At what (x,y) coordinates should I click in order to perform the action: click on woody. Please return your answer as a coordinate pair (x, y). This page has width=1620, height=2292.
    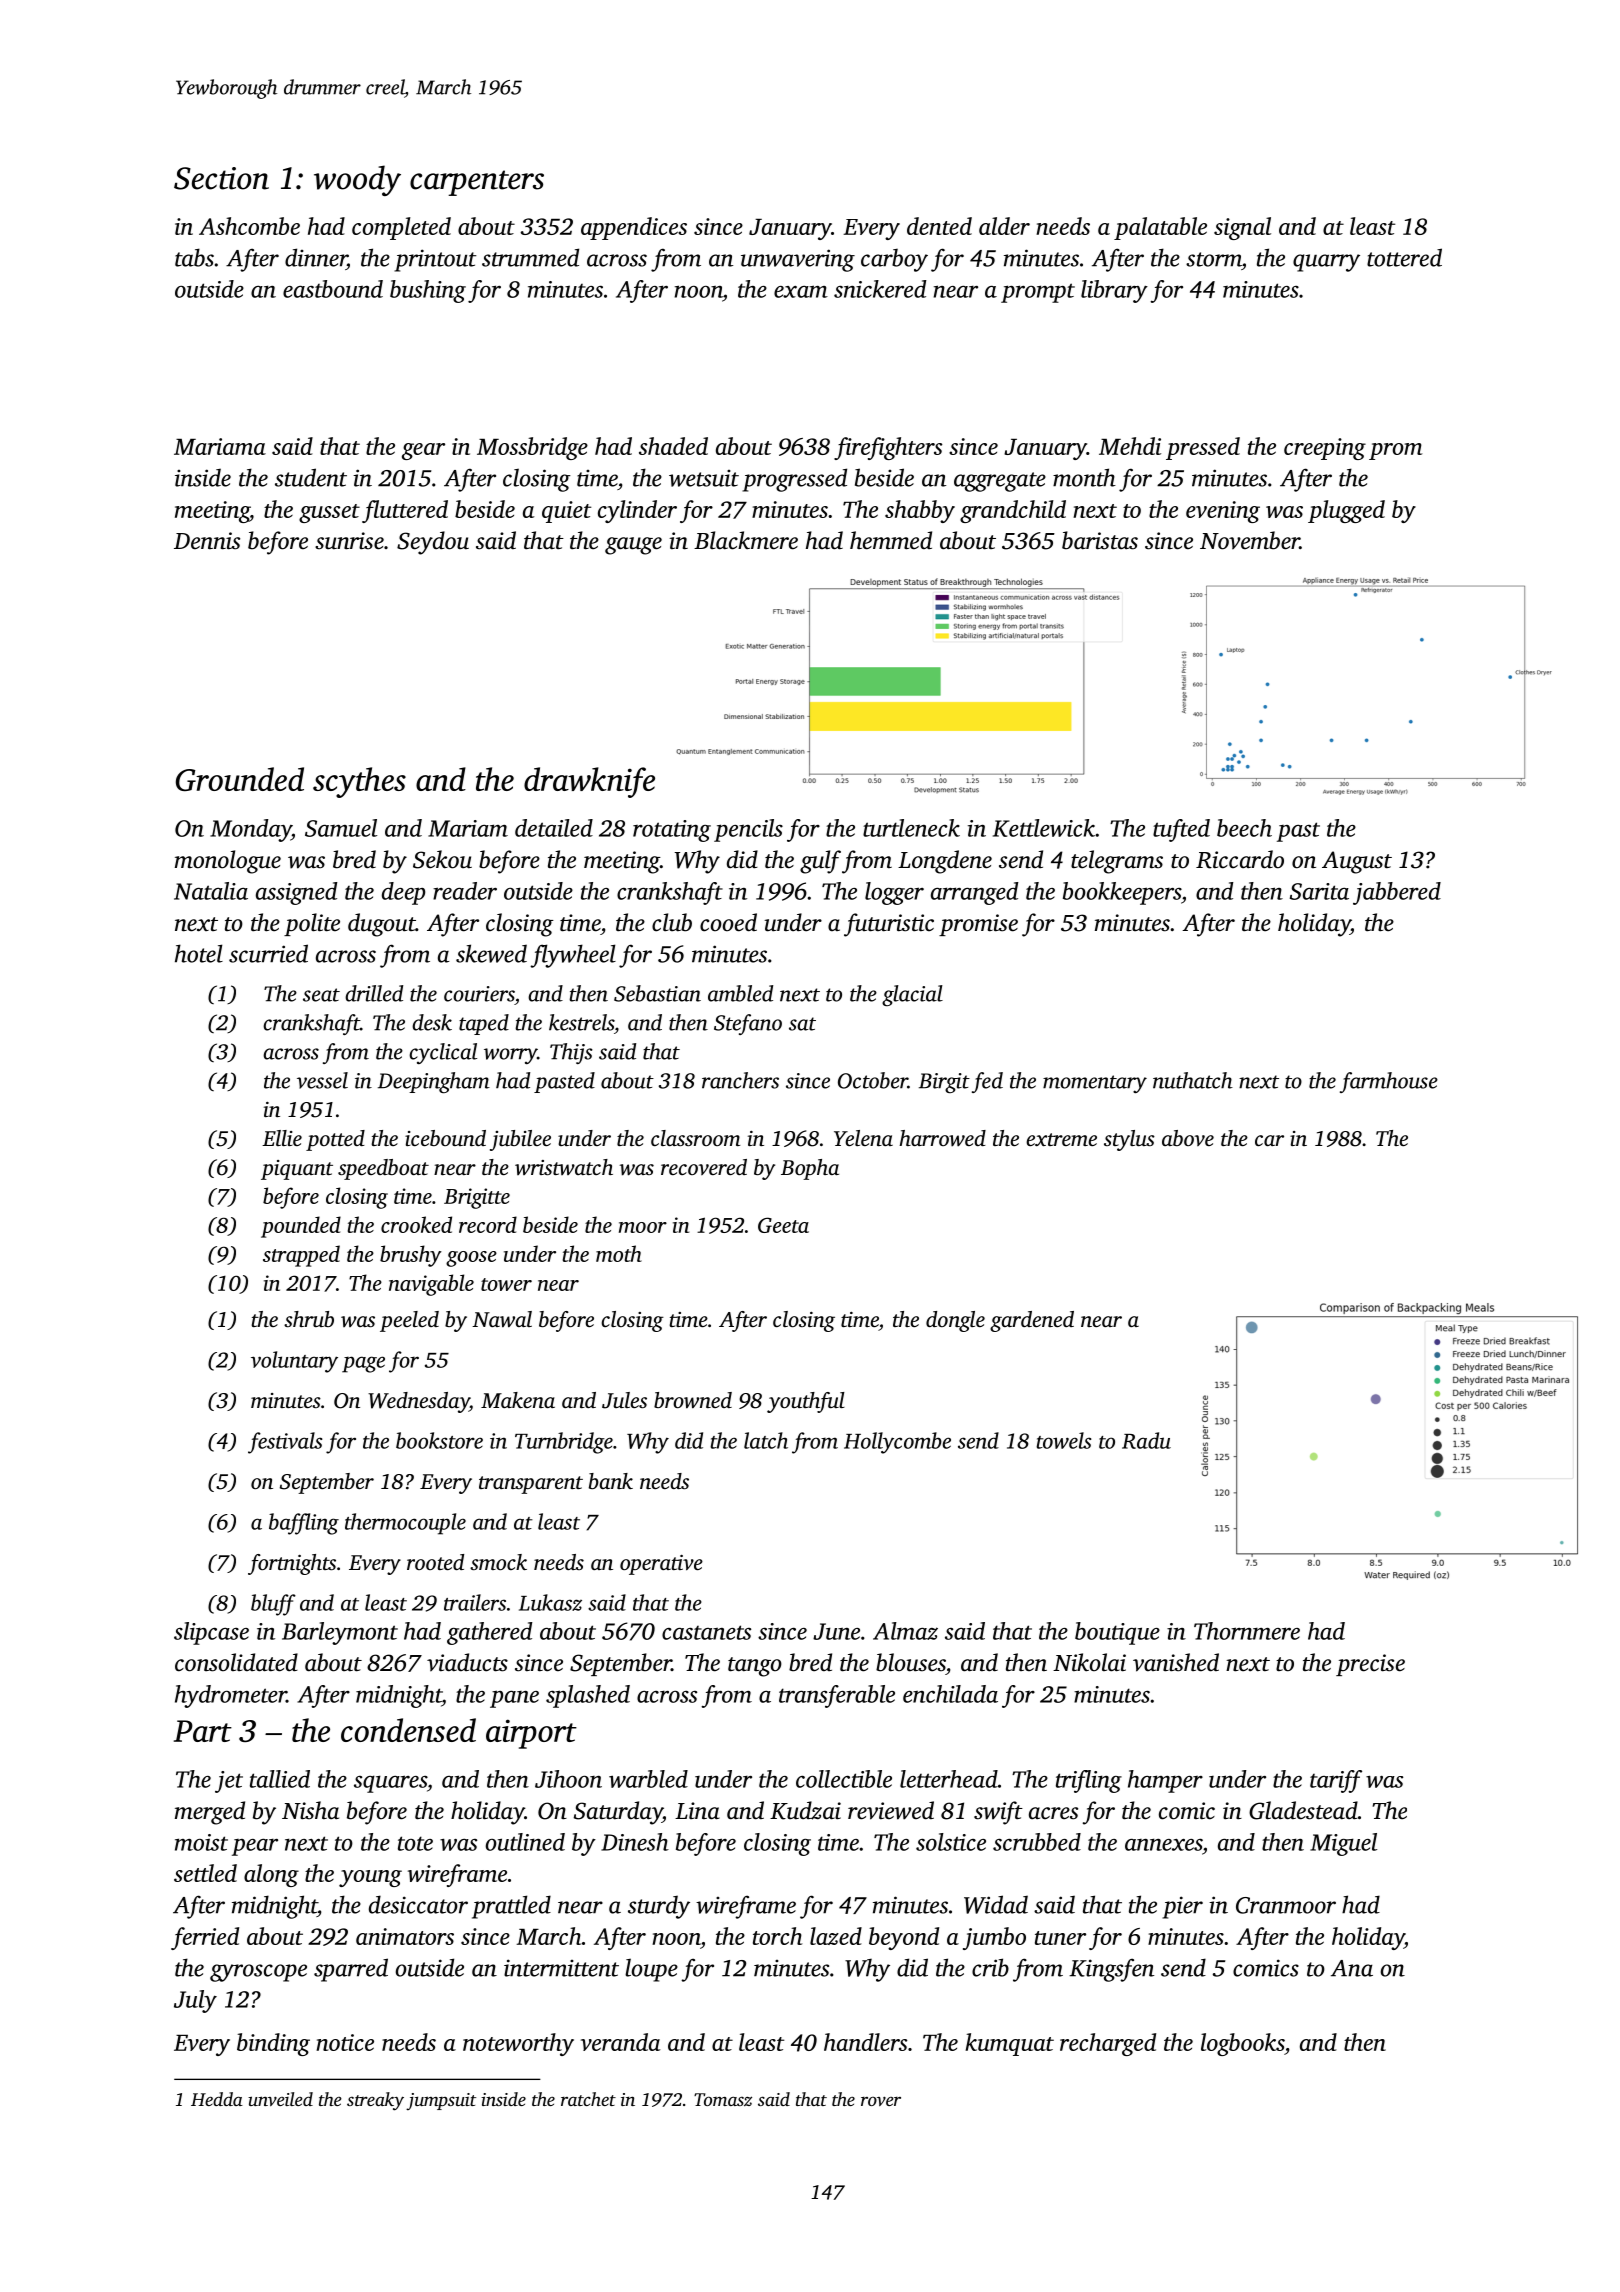
    Looking at the image, I should click on (357, 180).
